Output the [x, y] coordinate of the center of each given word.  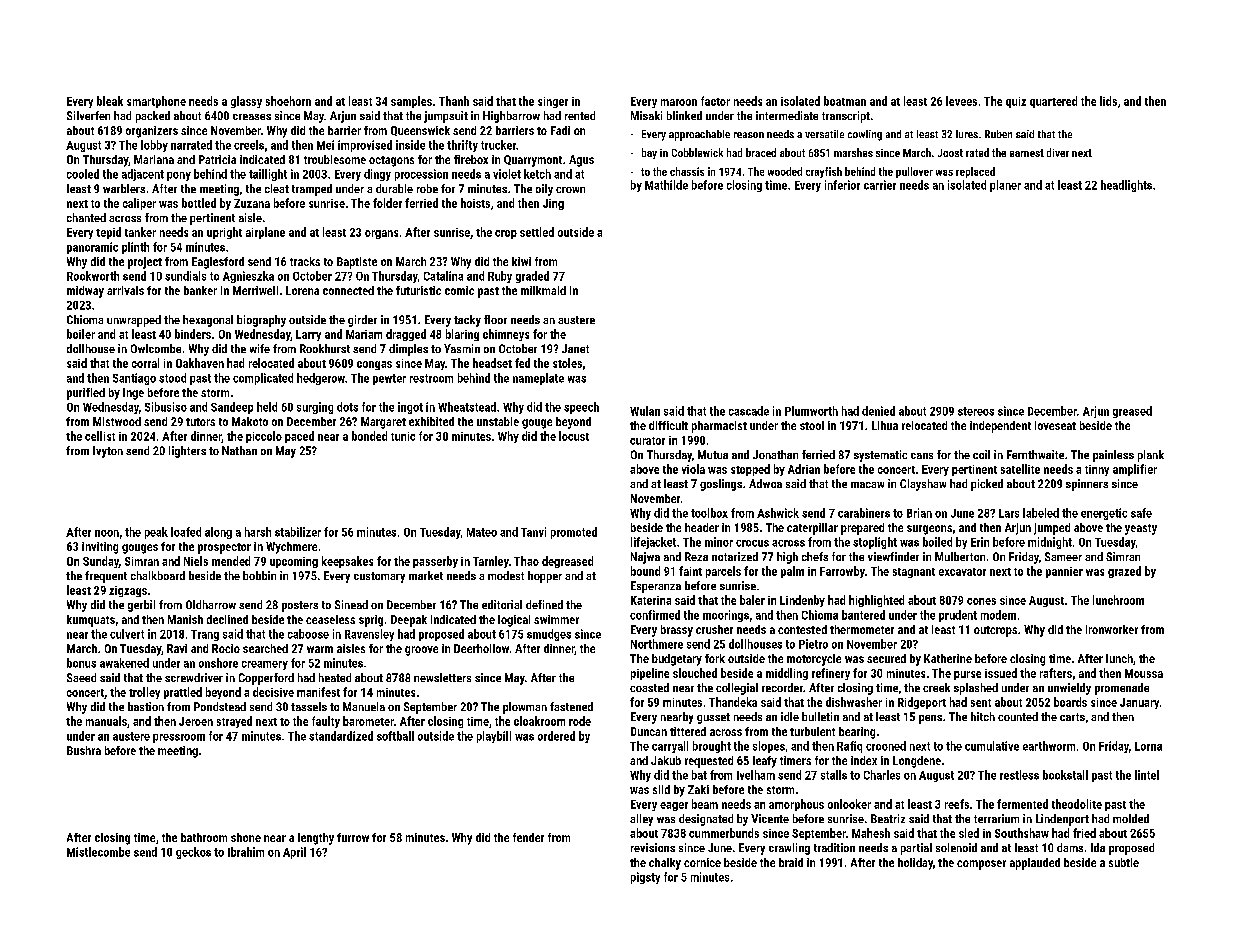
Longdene [917, 762]
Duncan [649, 731]
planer [1005, 186]
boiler [81, 334]
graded [532, 277]
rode [580, 721]
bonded [369, 436]
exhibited [431, 421]
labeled [1041, 513]
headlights [1126, 186]
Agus [581, 161]
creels [249, 145]
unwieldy [1069, 689]
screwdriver [194, 677]
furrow [353, 837]
